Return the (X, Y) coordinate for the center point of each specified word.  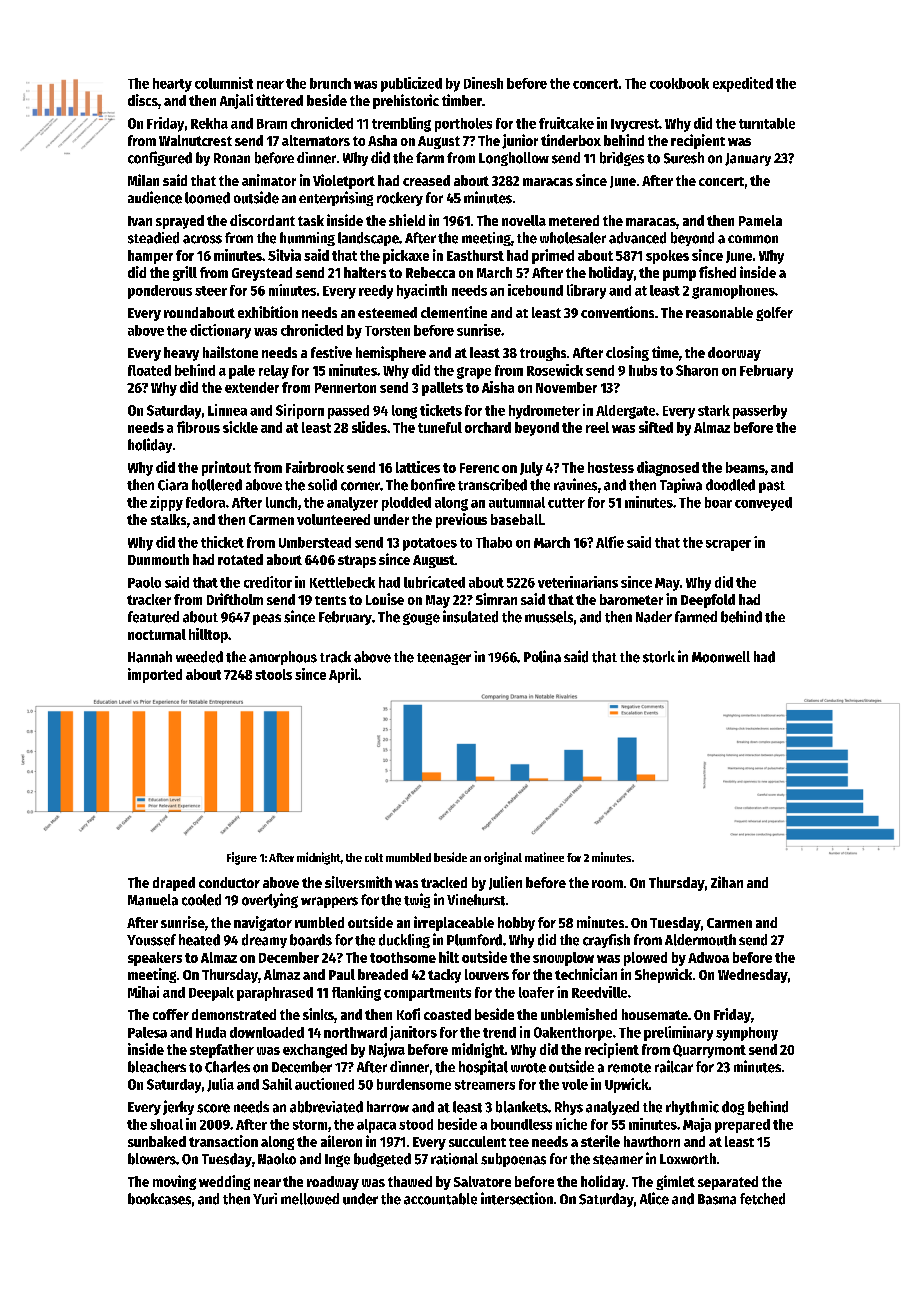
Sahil (277, 1084)
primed (553, 256)
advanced (637, 238)
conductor (229, 882)
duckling (404, 941)
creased (426, 180)
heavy (181, 354)
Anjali (236, 101)
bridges (622, 159)
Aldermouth (700, 940)
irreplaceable (454, 923)
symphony (747, 1034)
